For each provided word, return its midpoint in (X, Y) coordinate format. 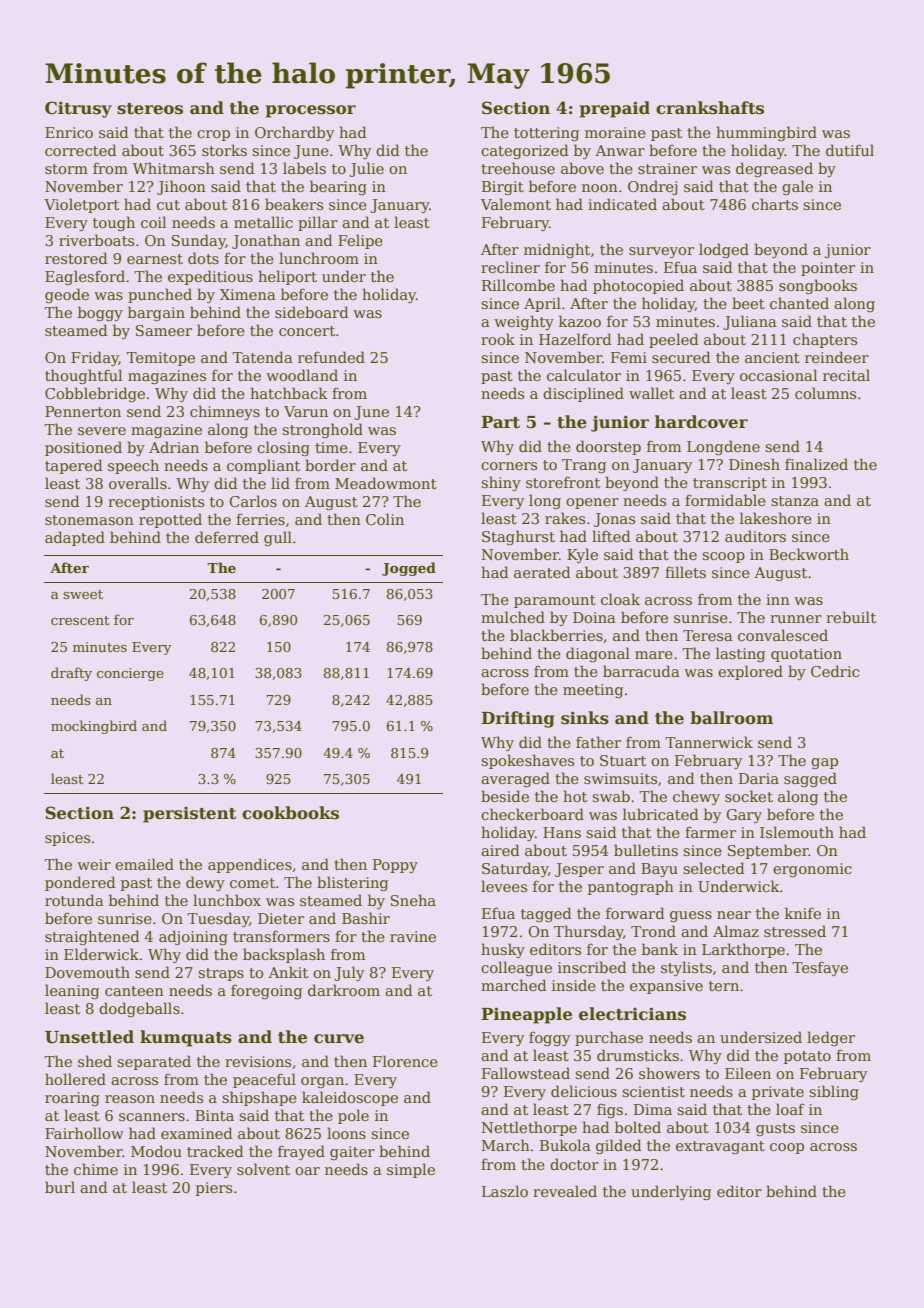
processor (311, 111)
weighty (524, 322)
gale (797, 187)
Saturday (515, 869)
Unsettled (89, 1037)
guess (691, 916)
